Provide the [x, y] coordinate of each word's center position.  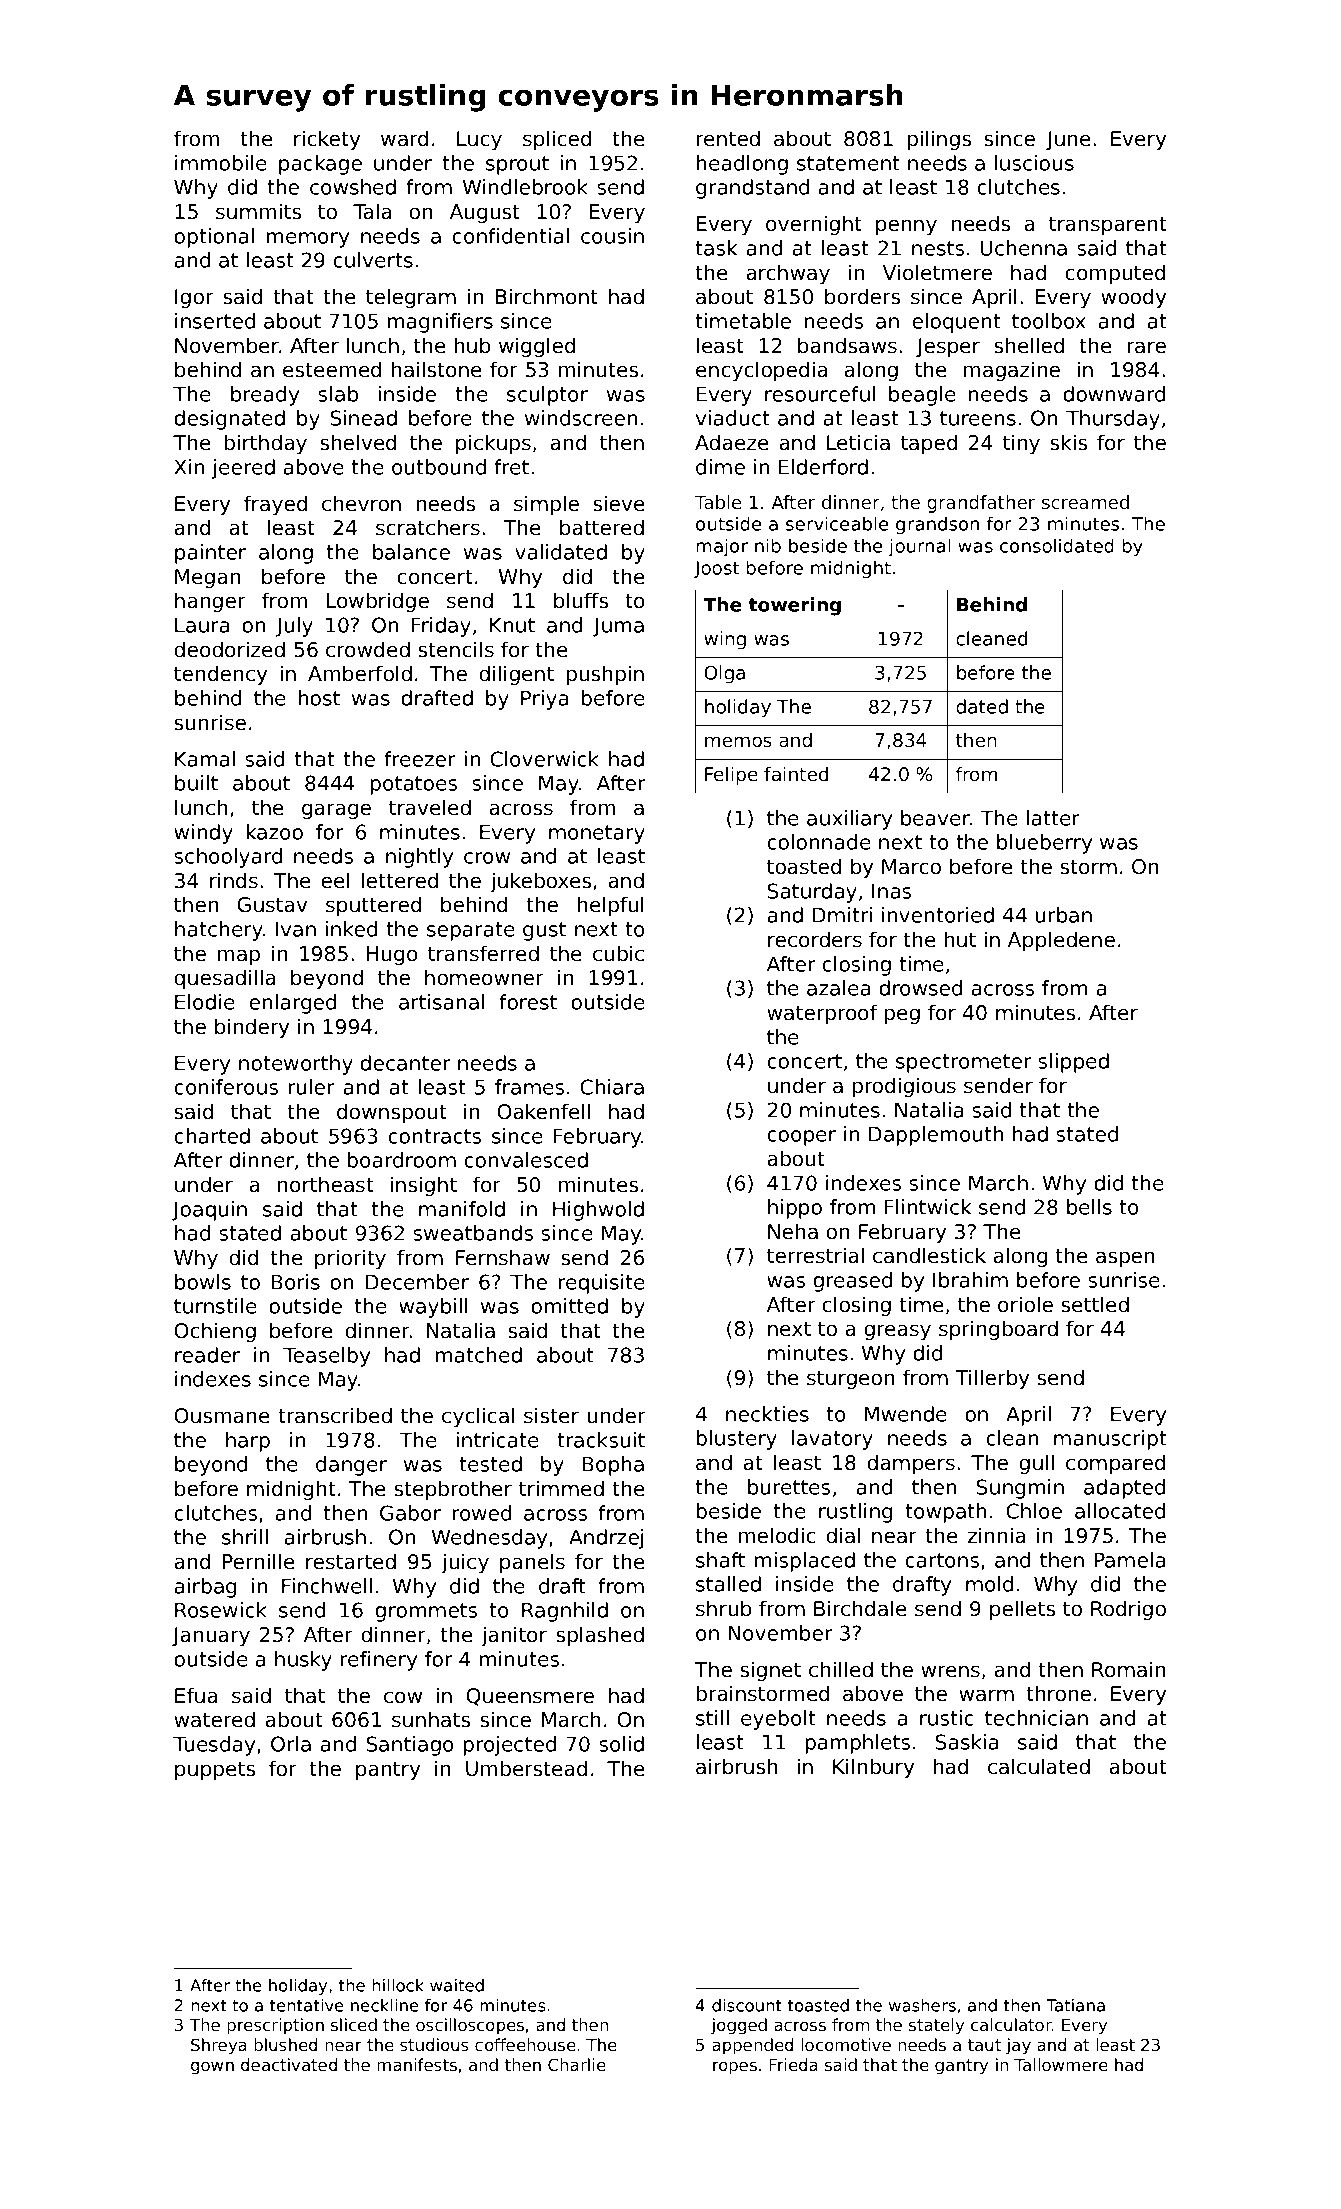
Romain [1128, 1669]
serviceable [837, 523]
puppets [215, 1771]
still [712, 1718]
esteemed [332, 369]
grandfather [981, 504]
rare [1147, 347]
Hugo [392, 955]
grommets [426, 1612]
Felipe [731, 776]
